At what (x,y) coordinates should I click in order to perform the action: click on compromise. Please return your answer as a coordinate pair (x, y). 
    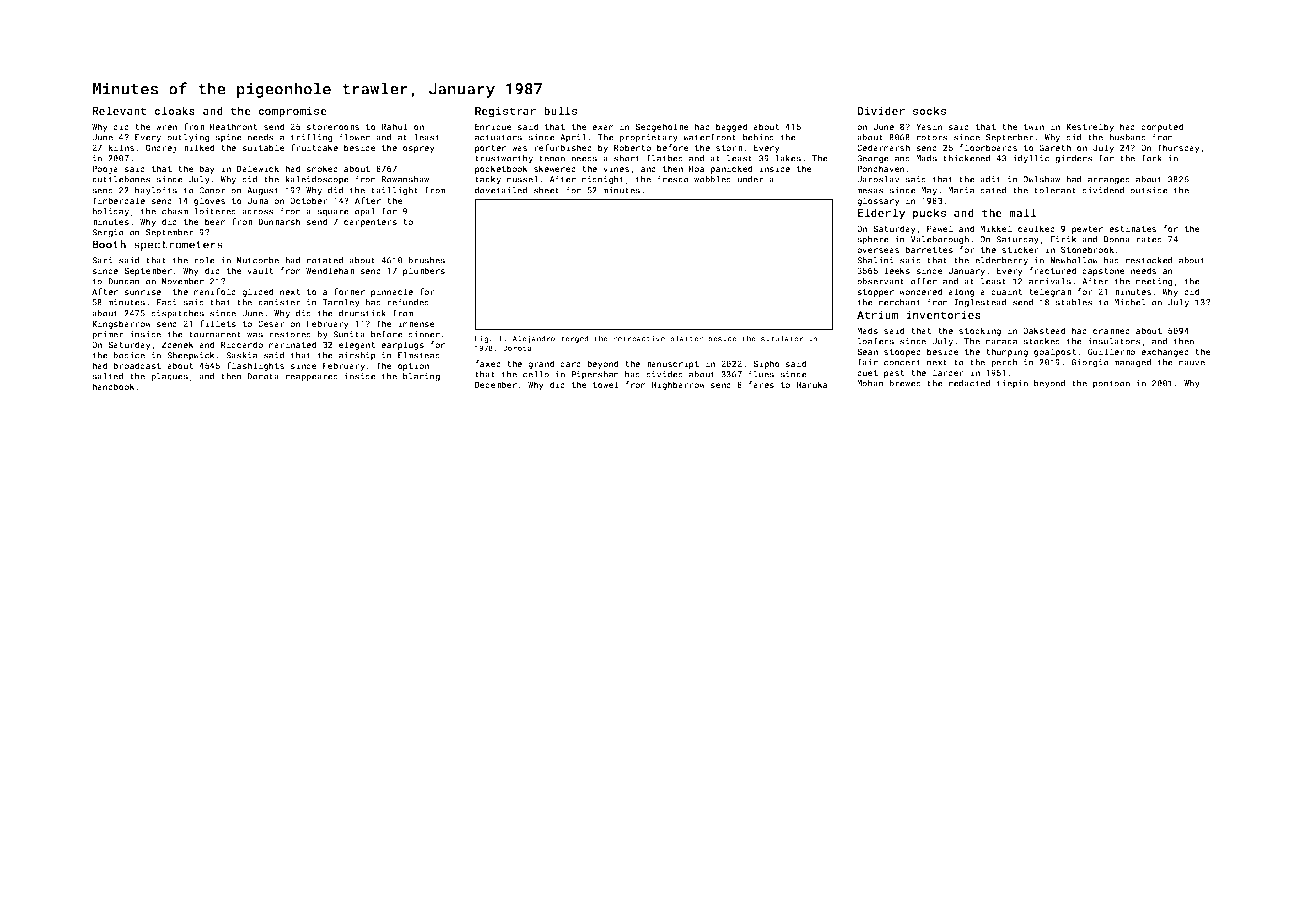
    Looking at the image, I should click on (292, 112).
